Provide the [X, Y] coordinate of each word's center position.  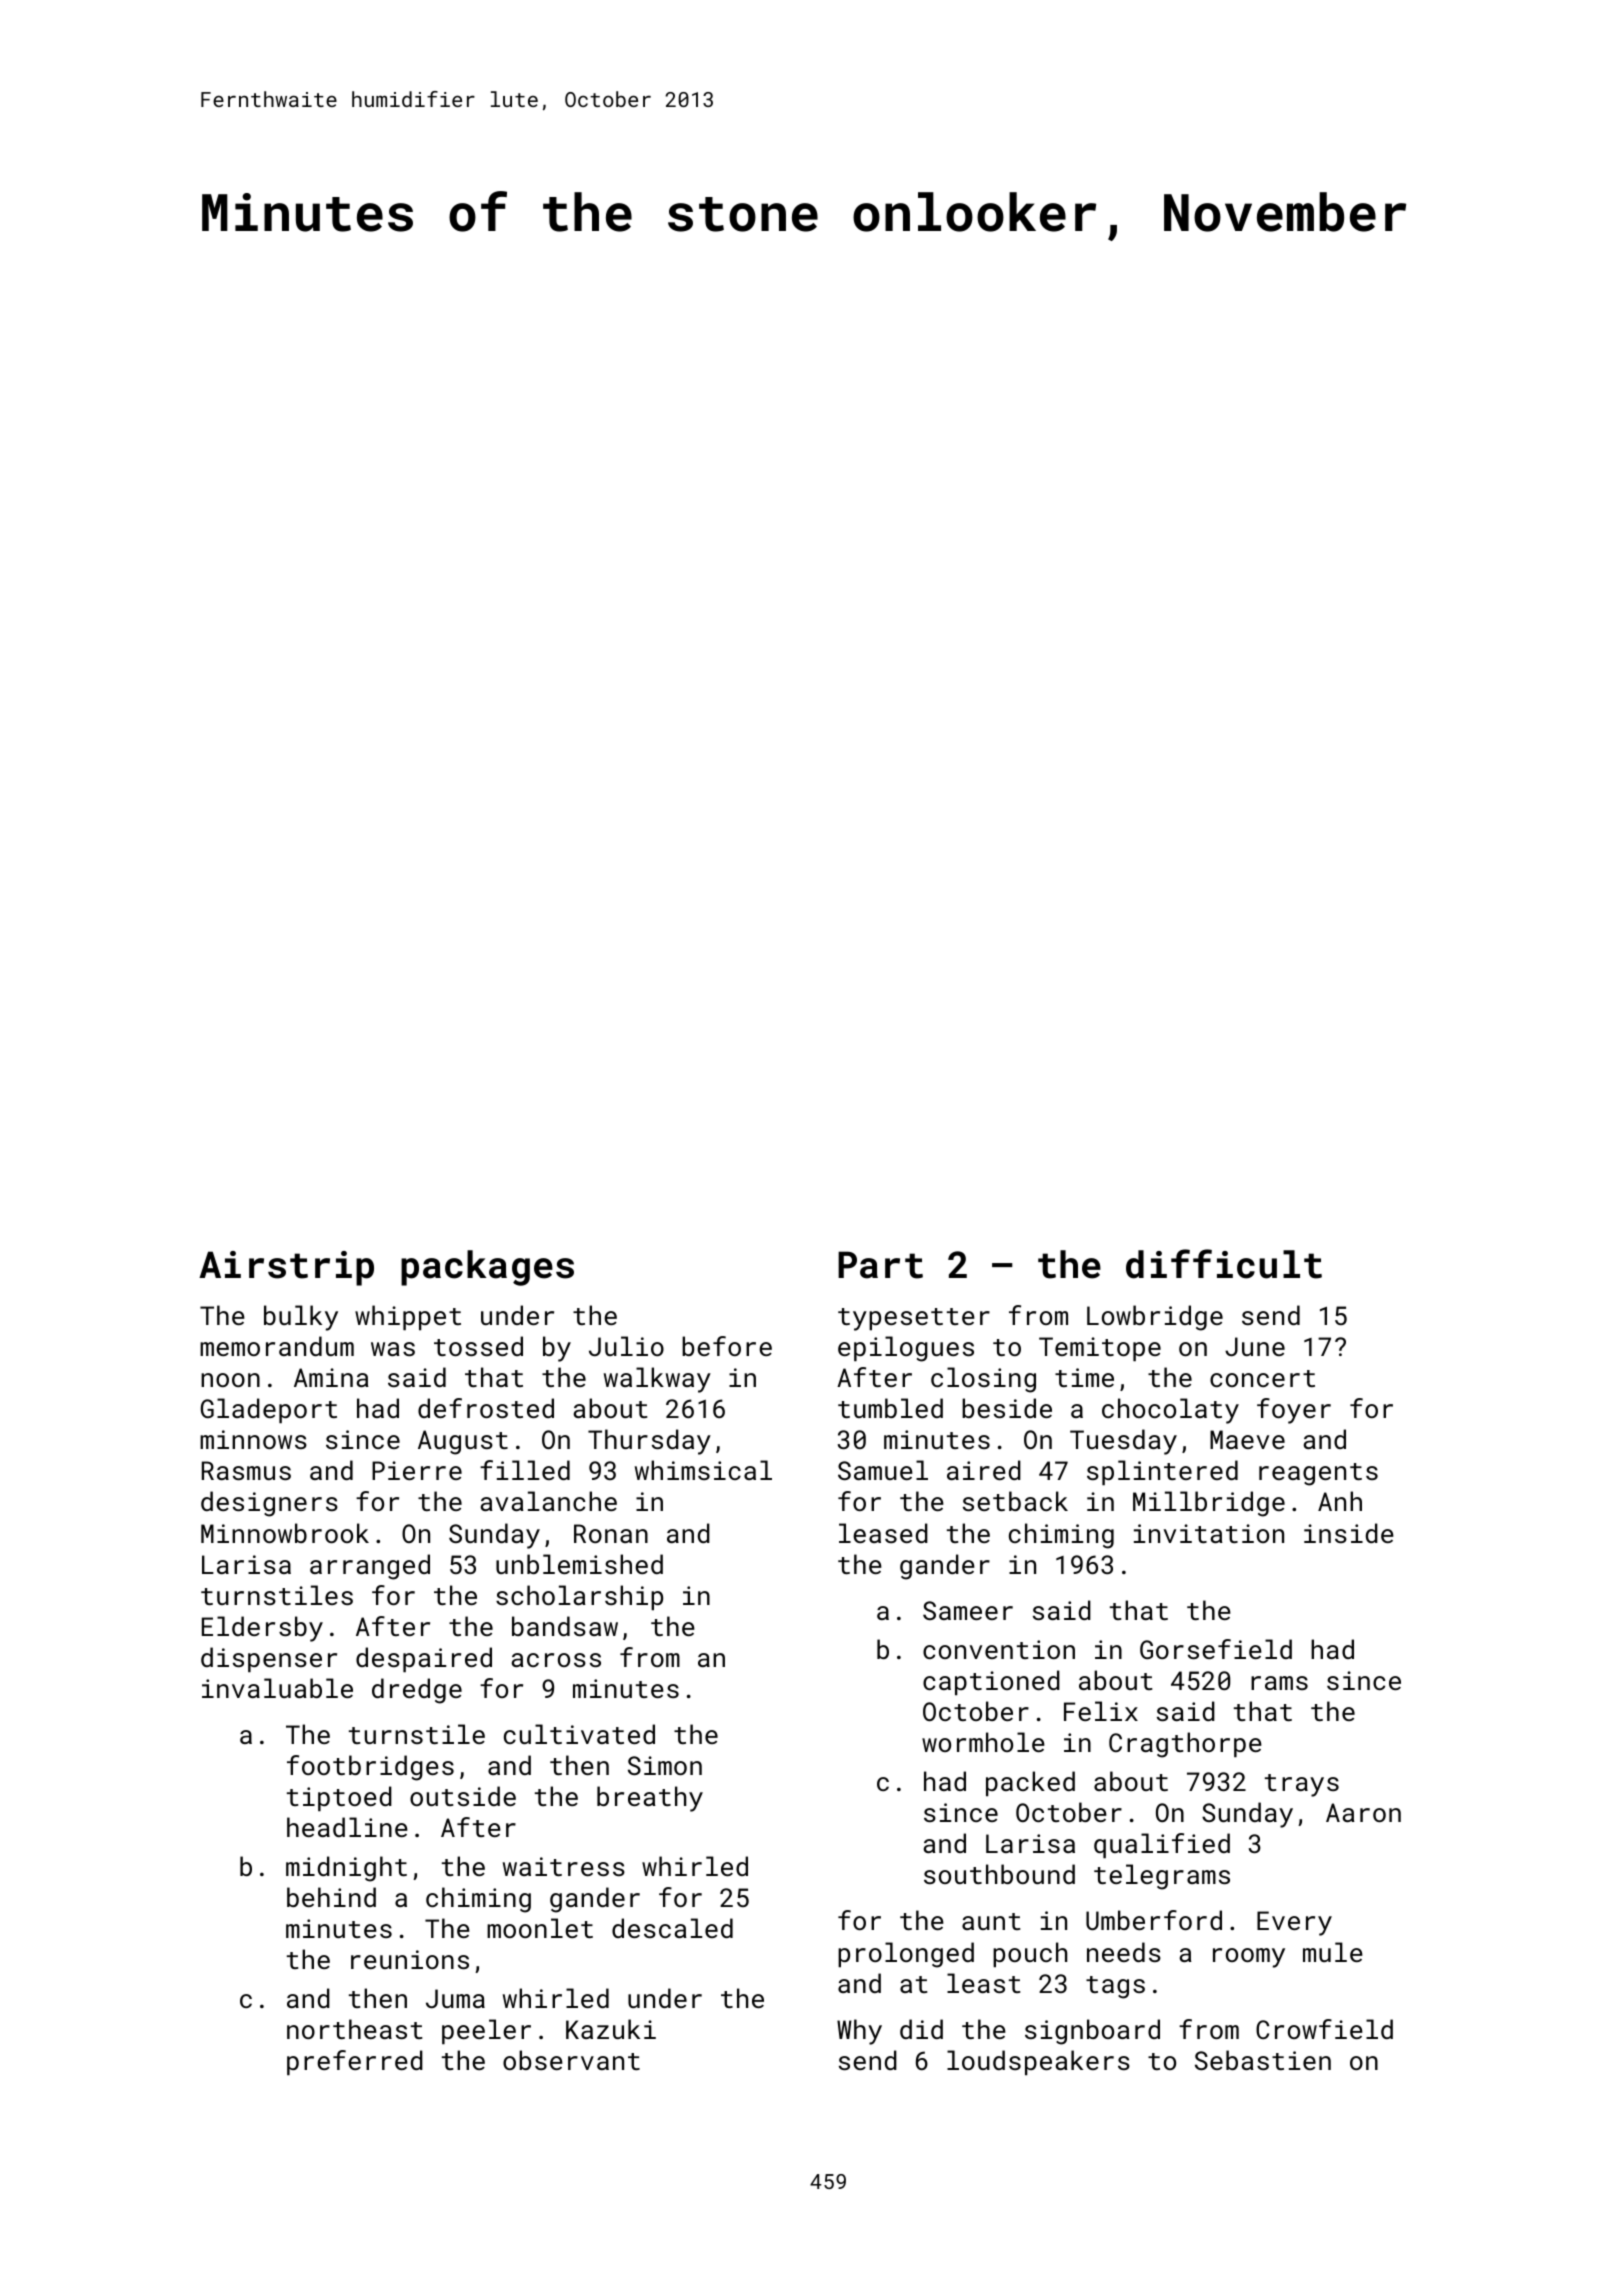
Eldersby [262, 1629]
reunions [410, 1959]
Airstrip [286, 1268]
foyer [1294, 1411]
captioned [991, 1682]
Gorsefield [1216, 1649]
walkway [657, 1380]
